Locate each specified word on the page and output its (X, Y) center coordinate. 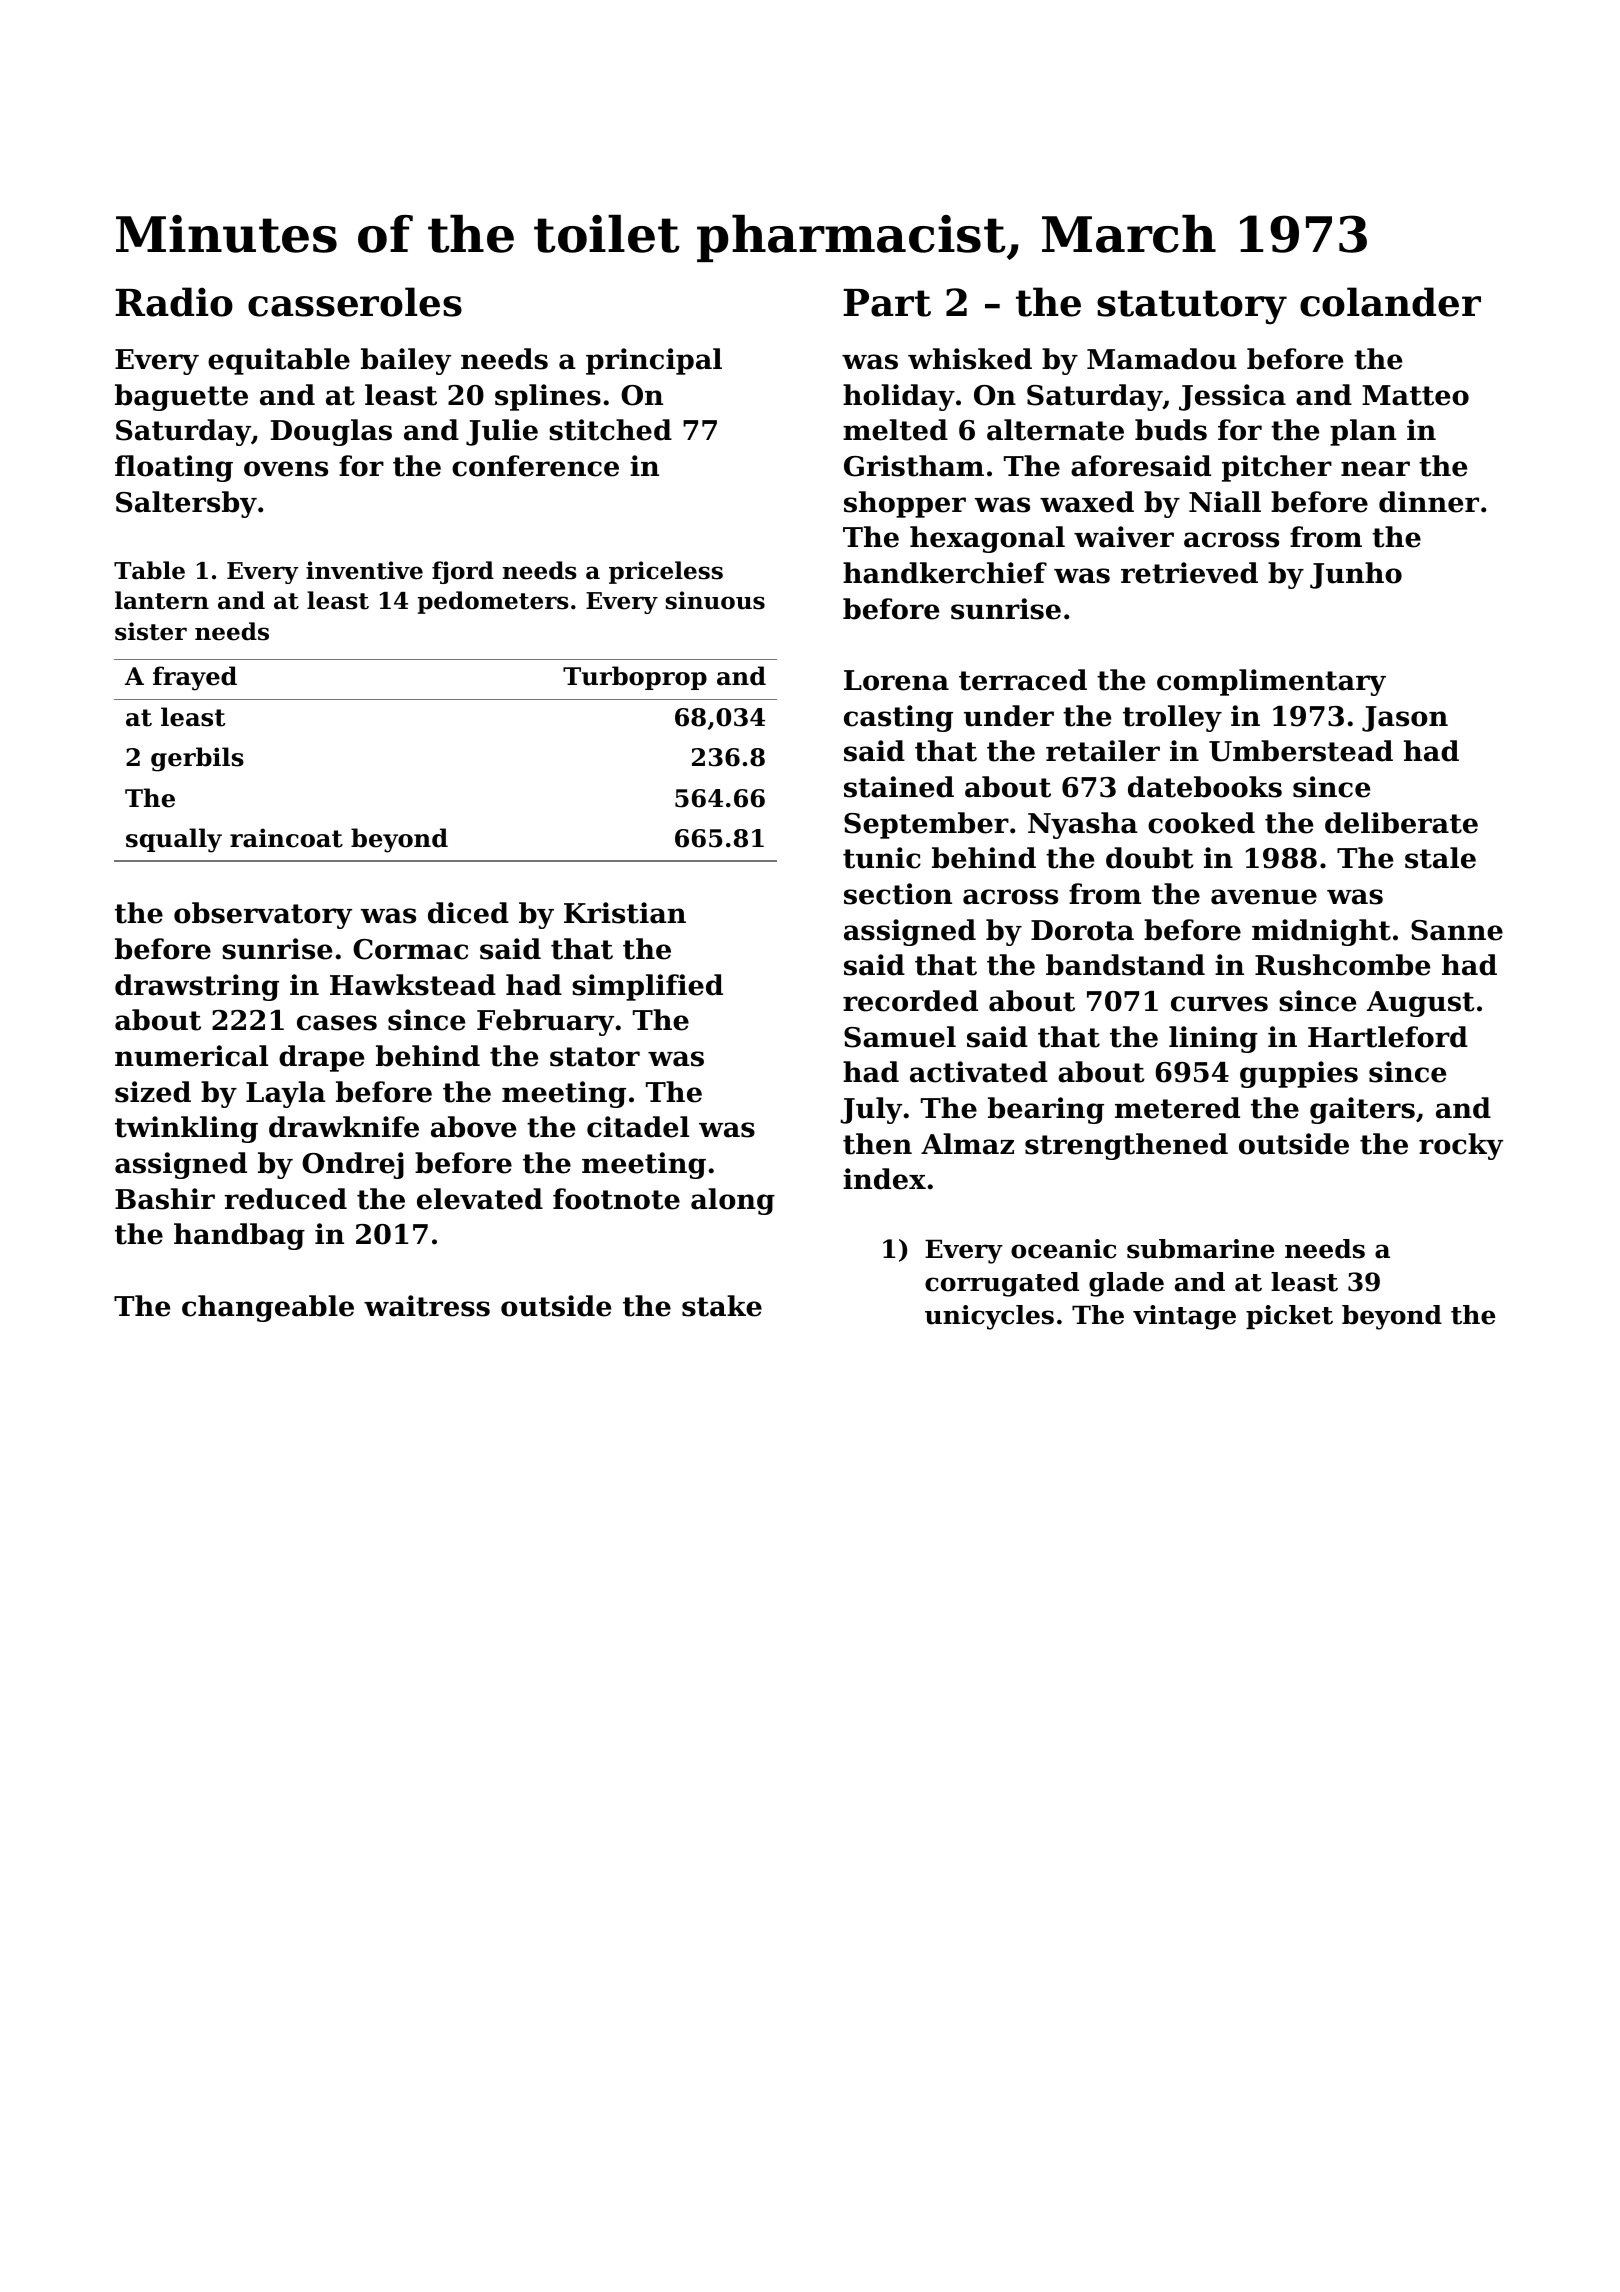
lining (1213, 1039)
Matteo (1415, 395)
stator (595, 1057)
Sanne (1457, 930)
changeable (268, 1308)
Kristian (625, 913)
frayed (195, 678)
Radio (174, 302)
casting (898, 718)
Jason (1405, 719)
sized (153, 1092)
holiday (899, 397)
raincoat (286, 838)
